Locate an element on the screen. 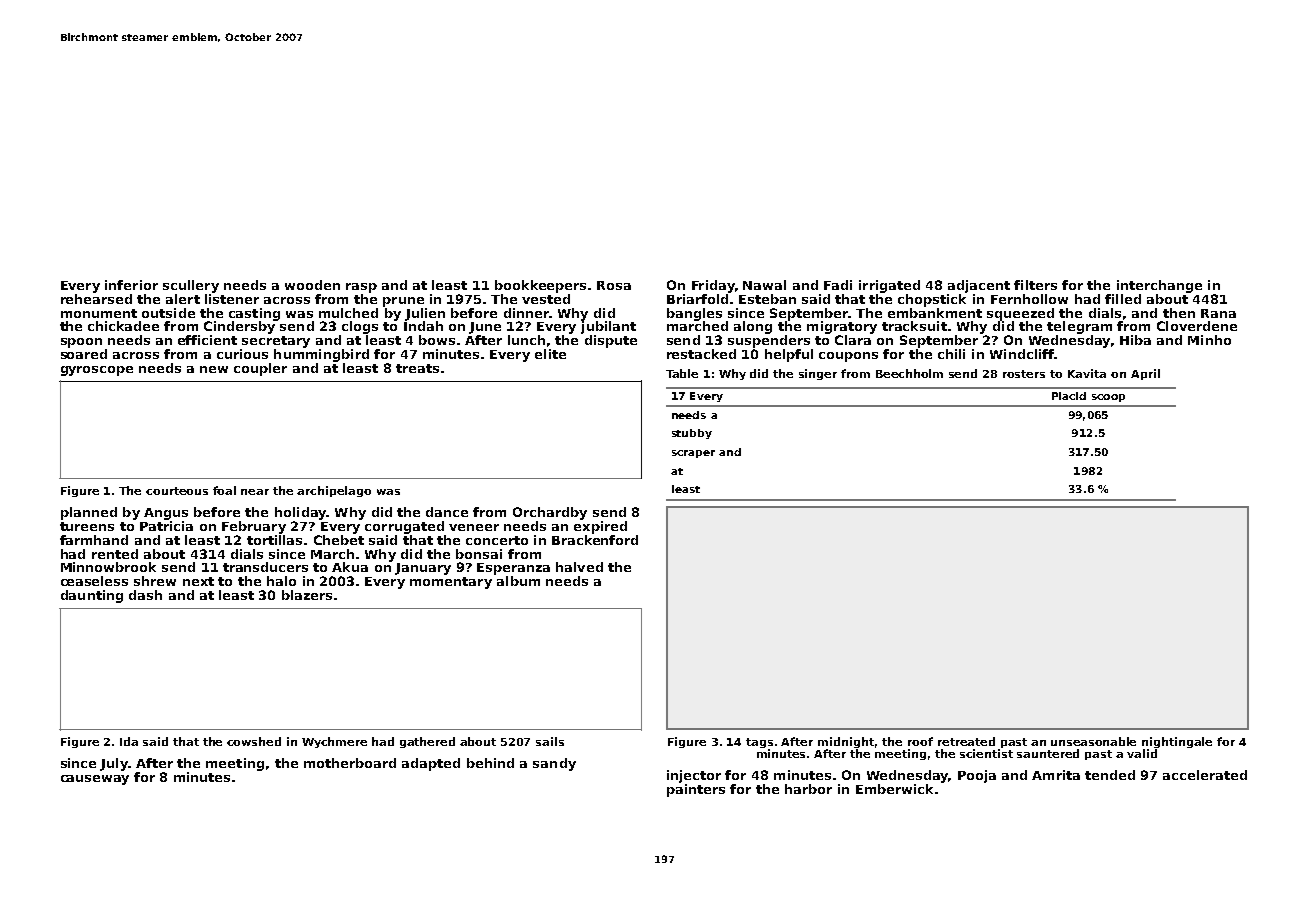  jubilant is located at coordinates (608, 327).
